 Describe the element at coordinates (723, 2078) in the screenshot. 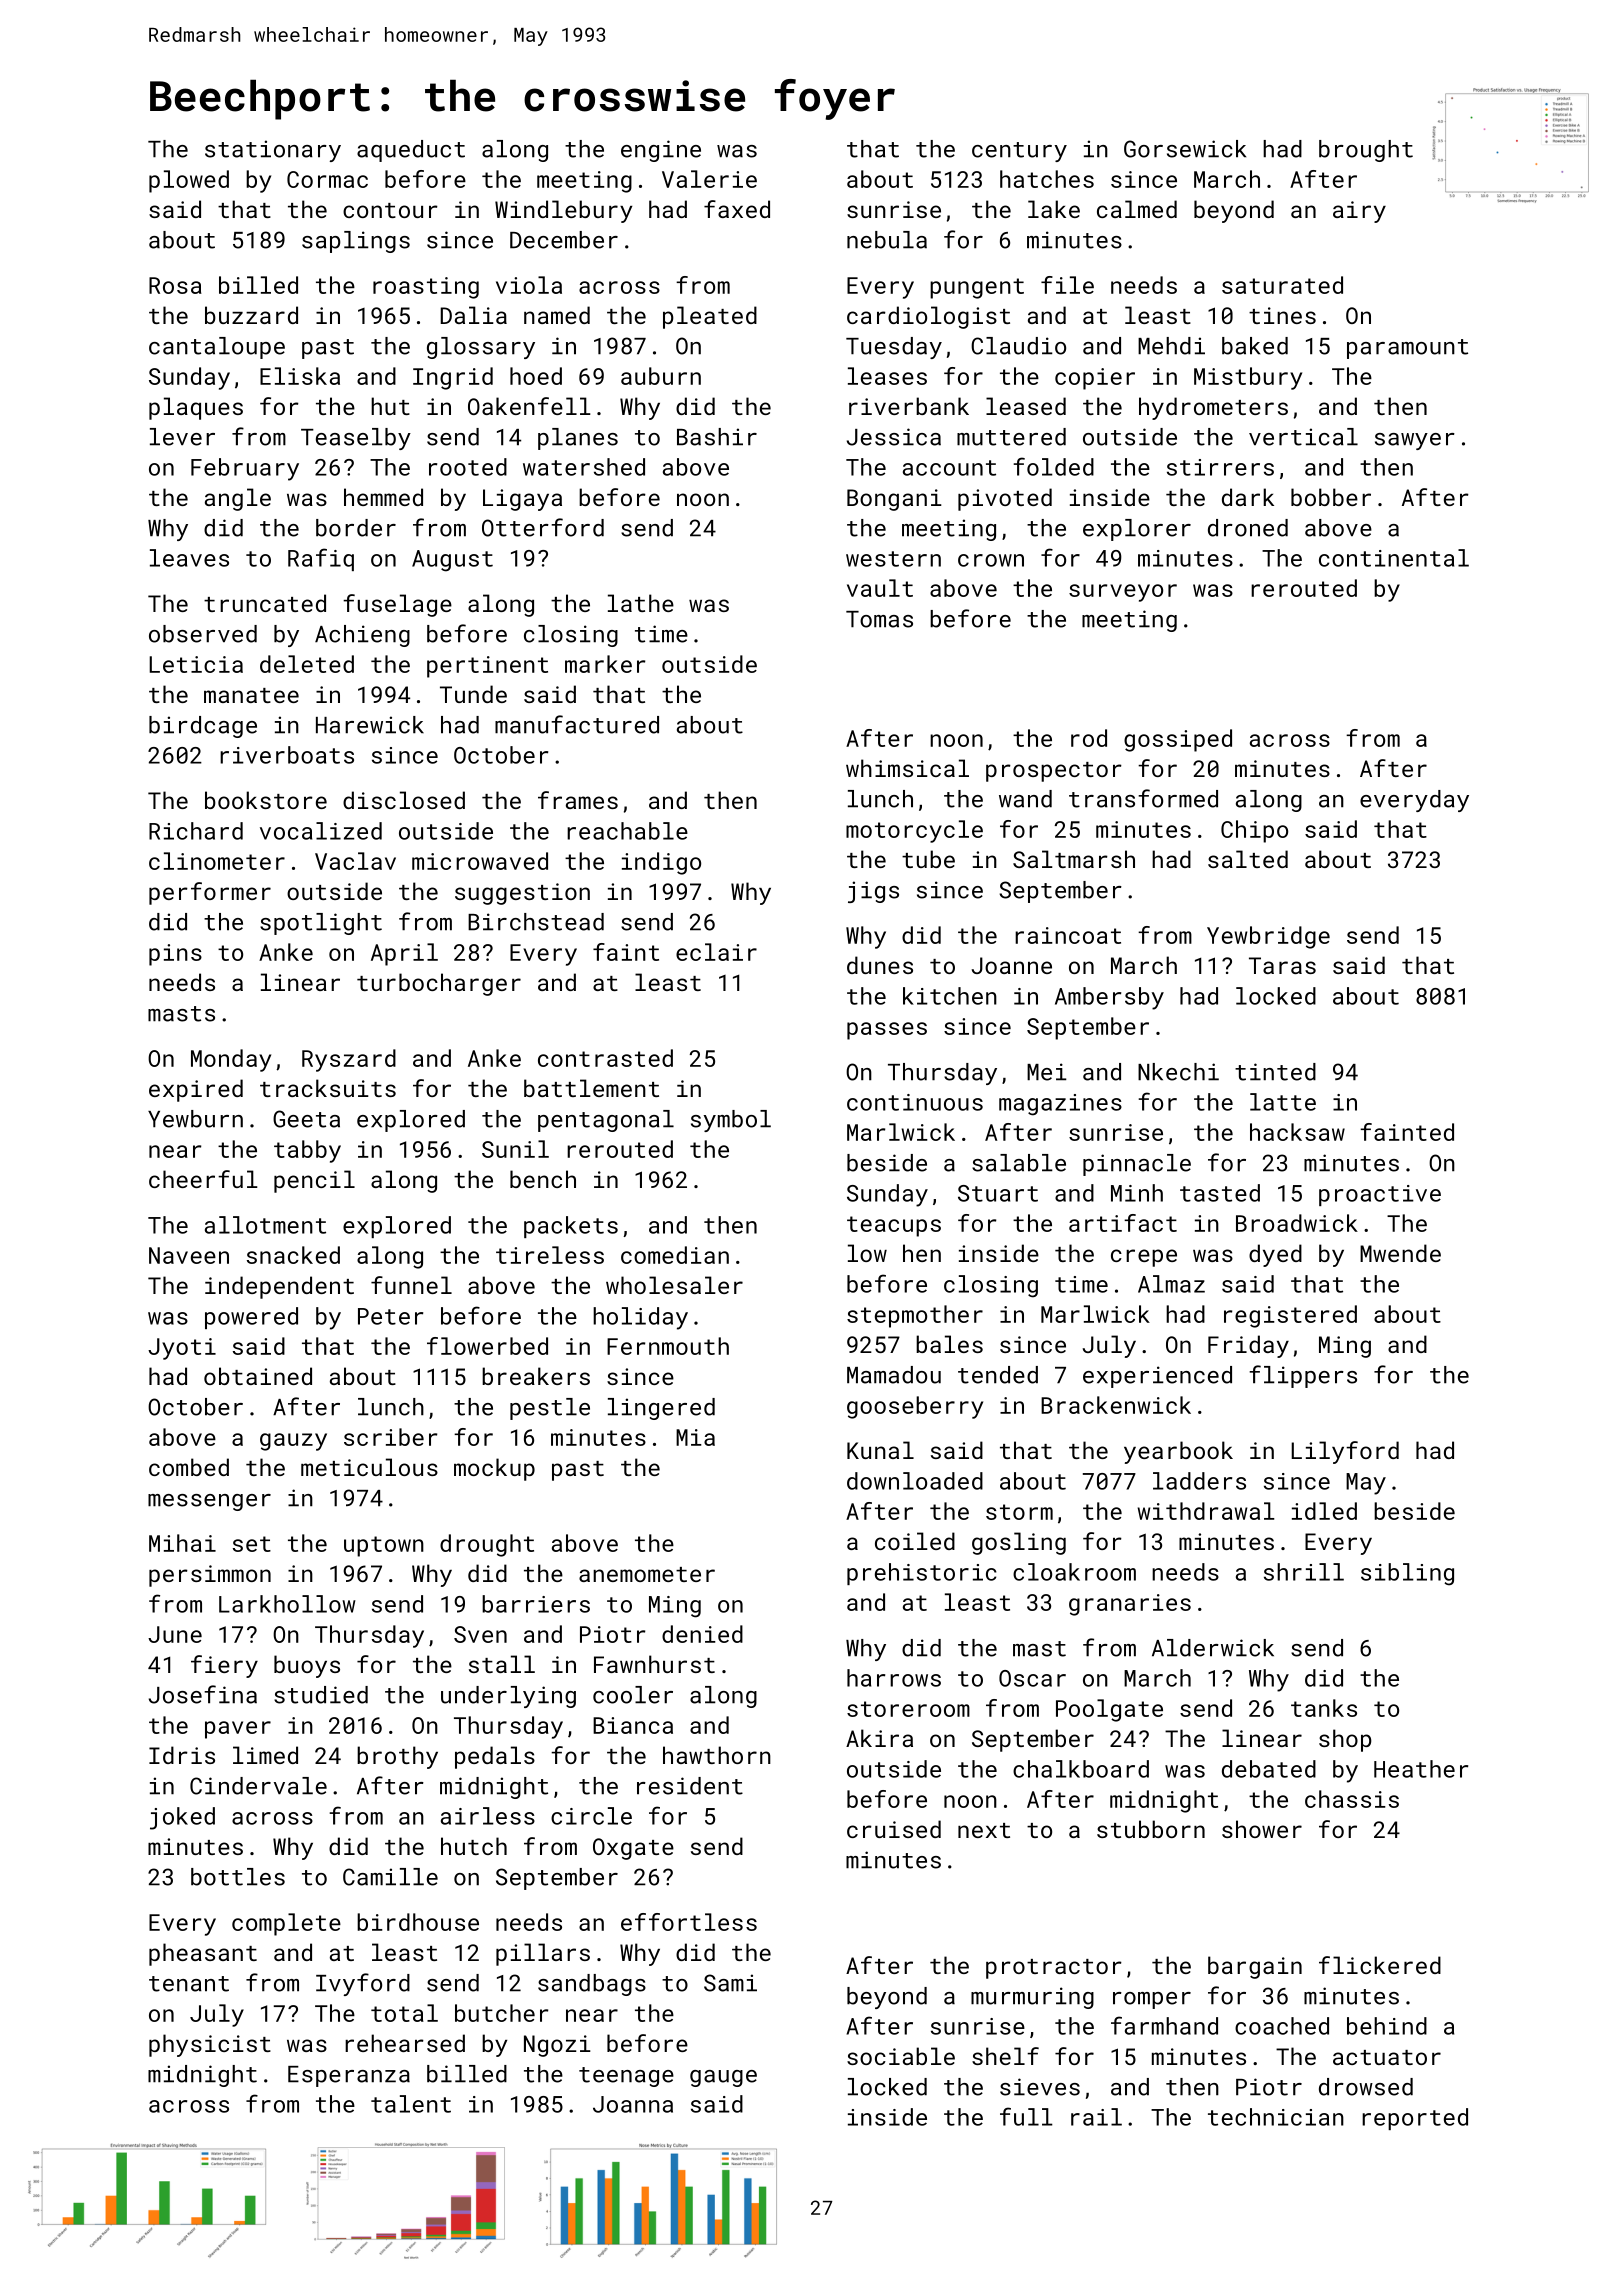

I see `gauge` at that location.
